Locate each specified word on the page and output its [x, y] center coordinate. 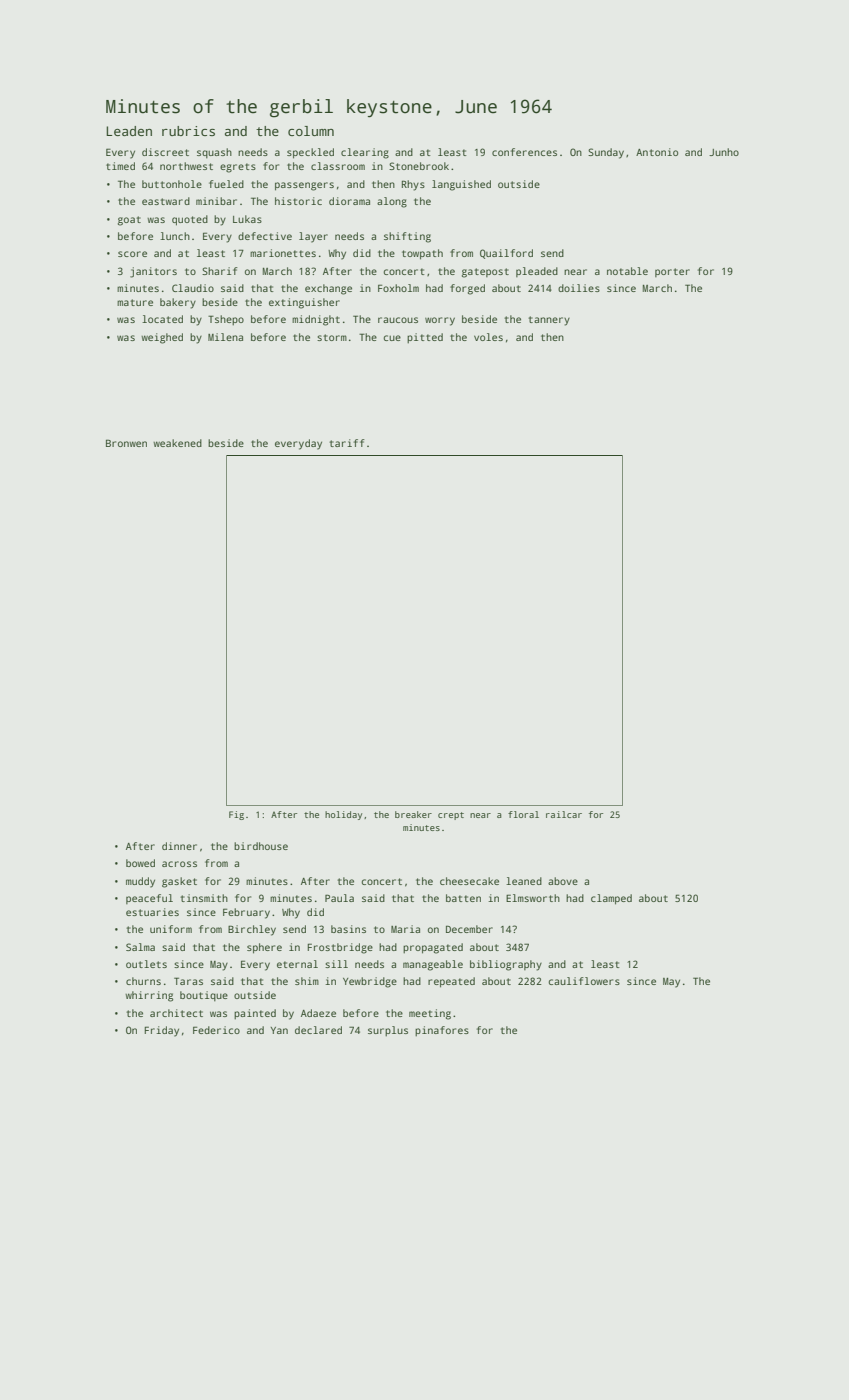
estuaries [152, 912]
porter [672, 272]
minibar [216, 201]
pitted [425, 338]
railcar [564, 814]
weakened [177, 443]
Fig [236, 815]
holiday [343, 815]
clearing [365, 153]
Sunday [606, 153]
